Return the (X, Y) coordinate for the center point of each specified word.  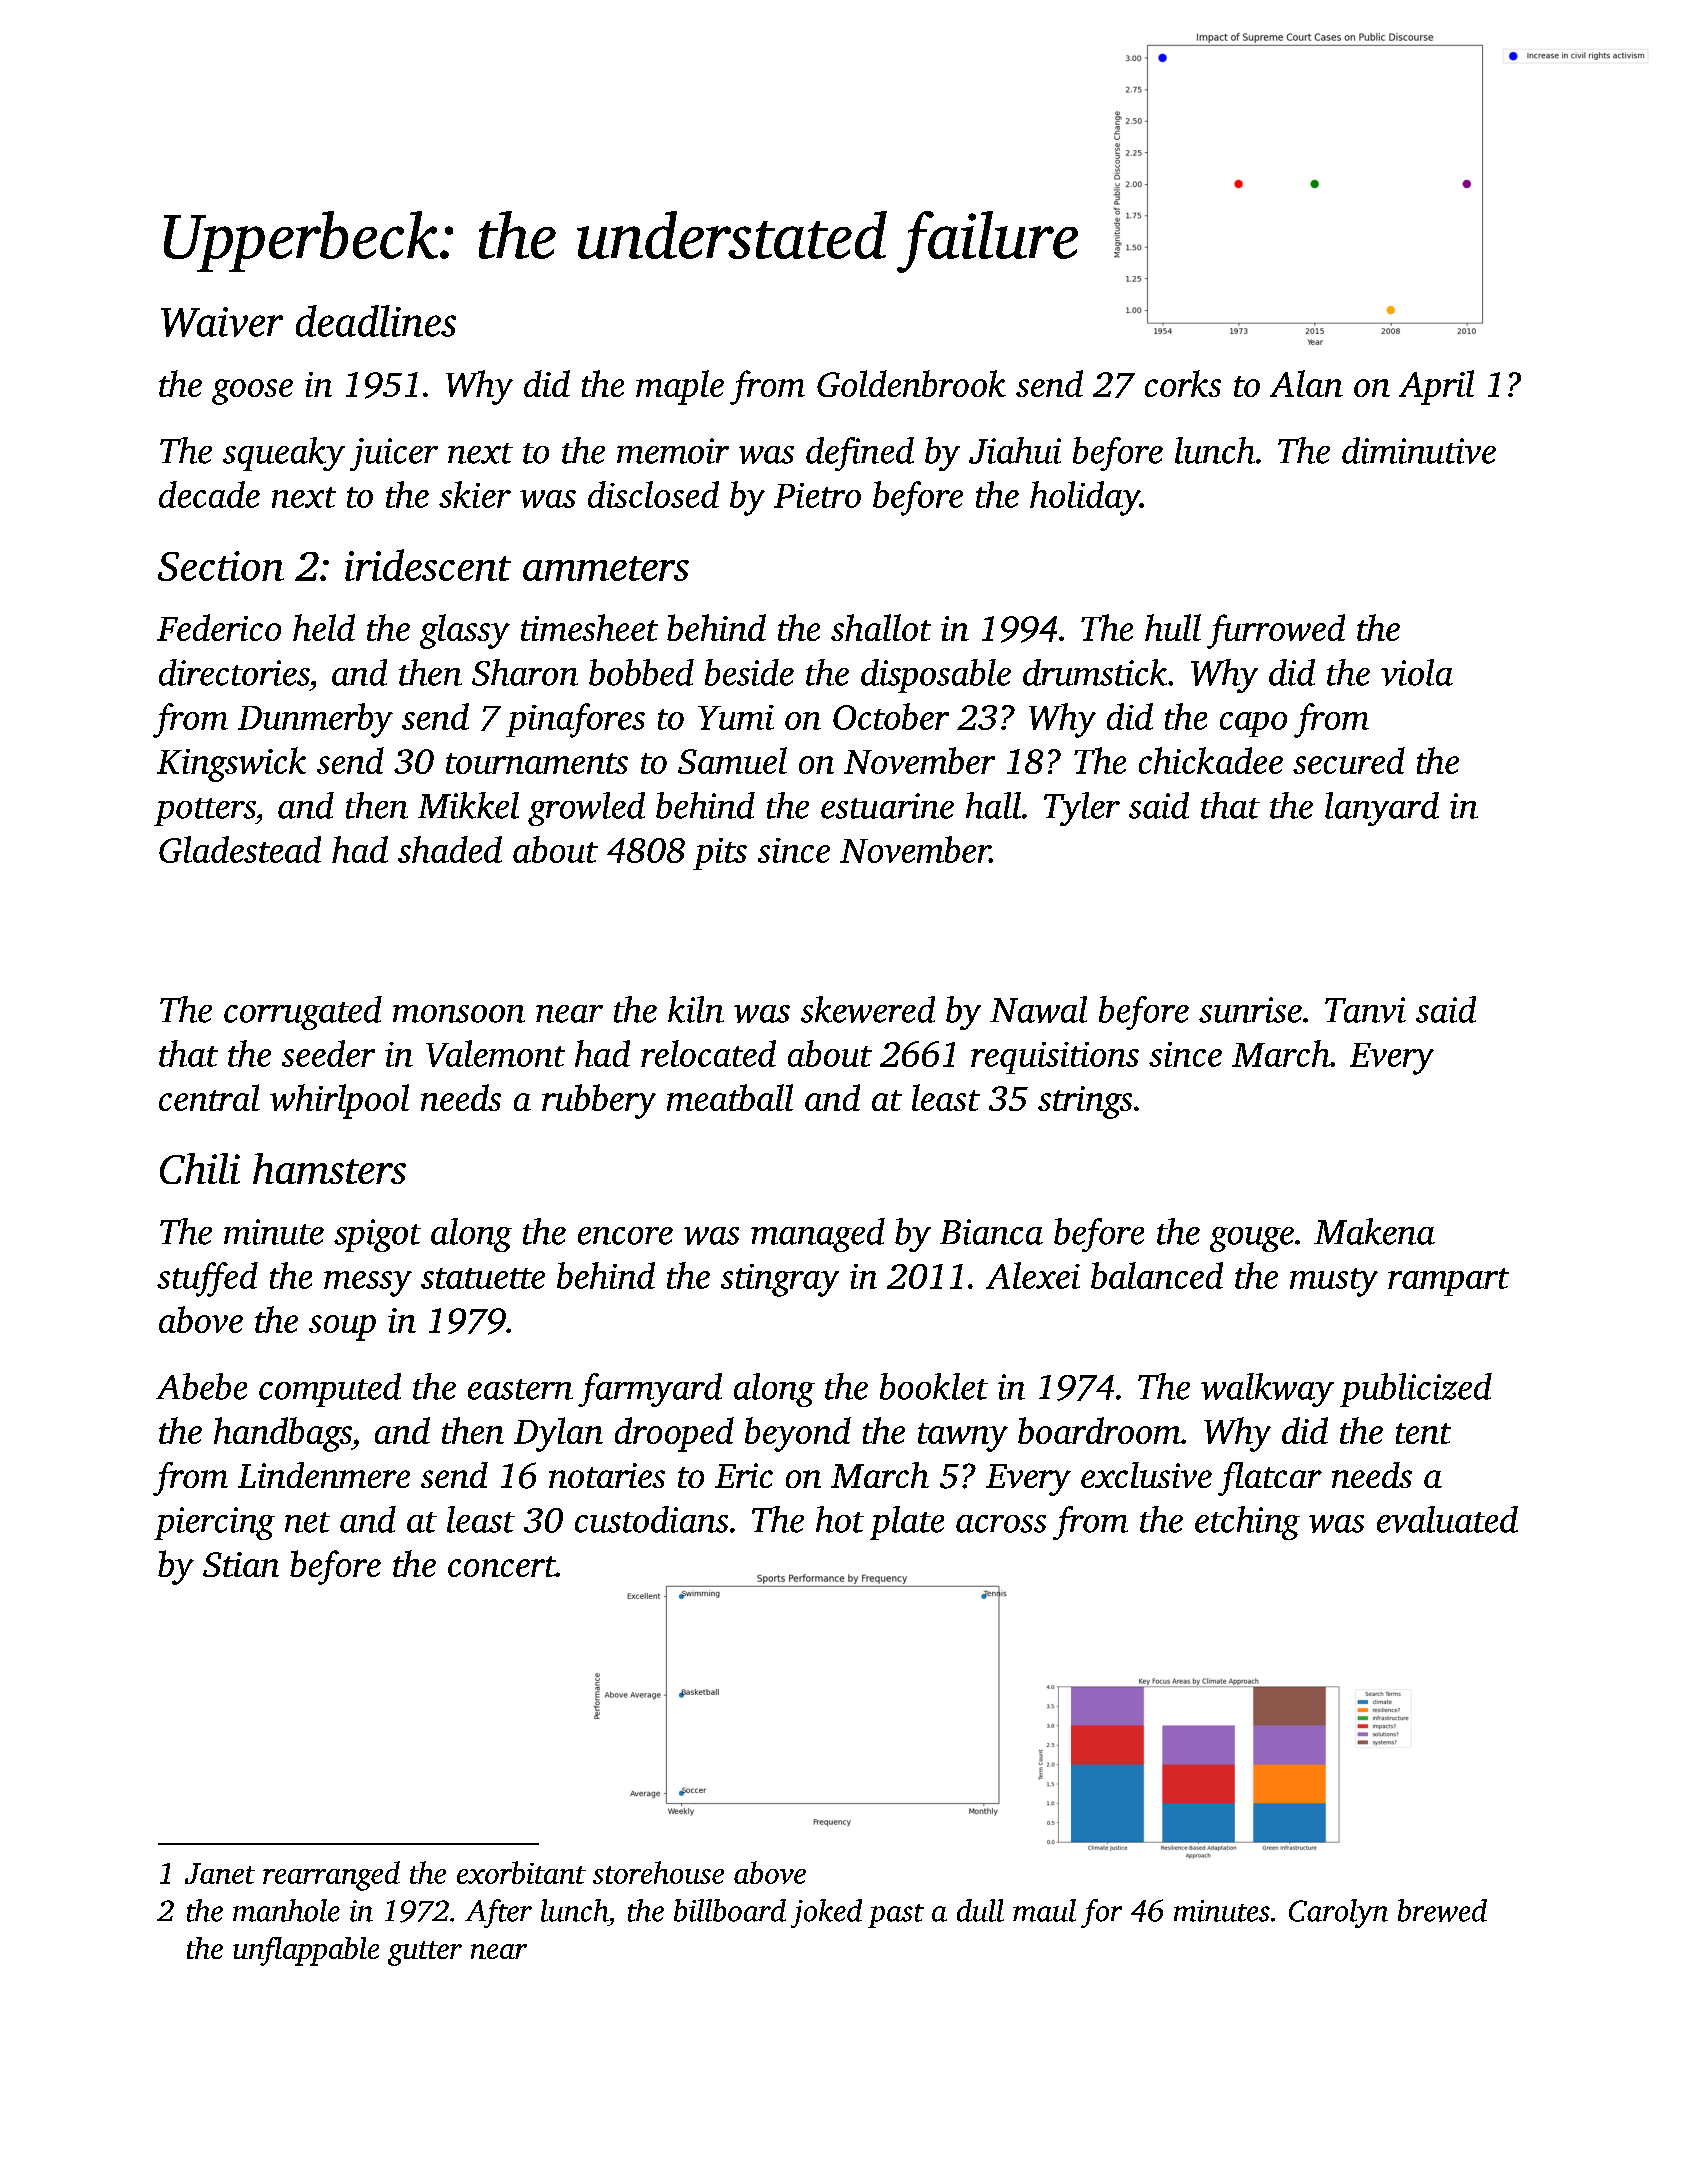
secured (1349, 760)
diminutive (1419, 450)
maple (680, 387)
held (324, 627)
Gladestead (240, 849)
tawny (963, 1437)
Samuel (732, 760)
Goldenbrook (911, 383)
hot (840, 1519)
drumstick (1095, 672)
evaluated (1447, 1519)
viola (1417, 672)
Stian (241, 1564)
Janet (220, 1873)
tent (1423, 1433)
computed (330, 1390)
